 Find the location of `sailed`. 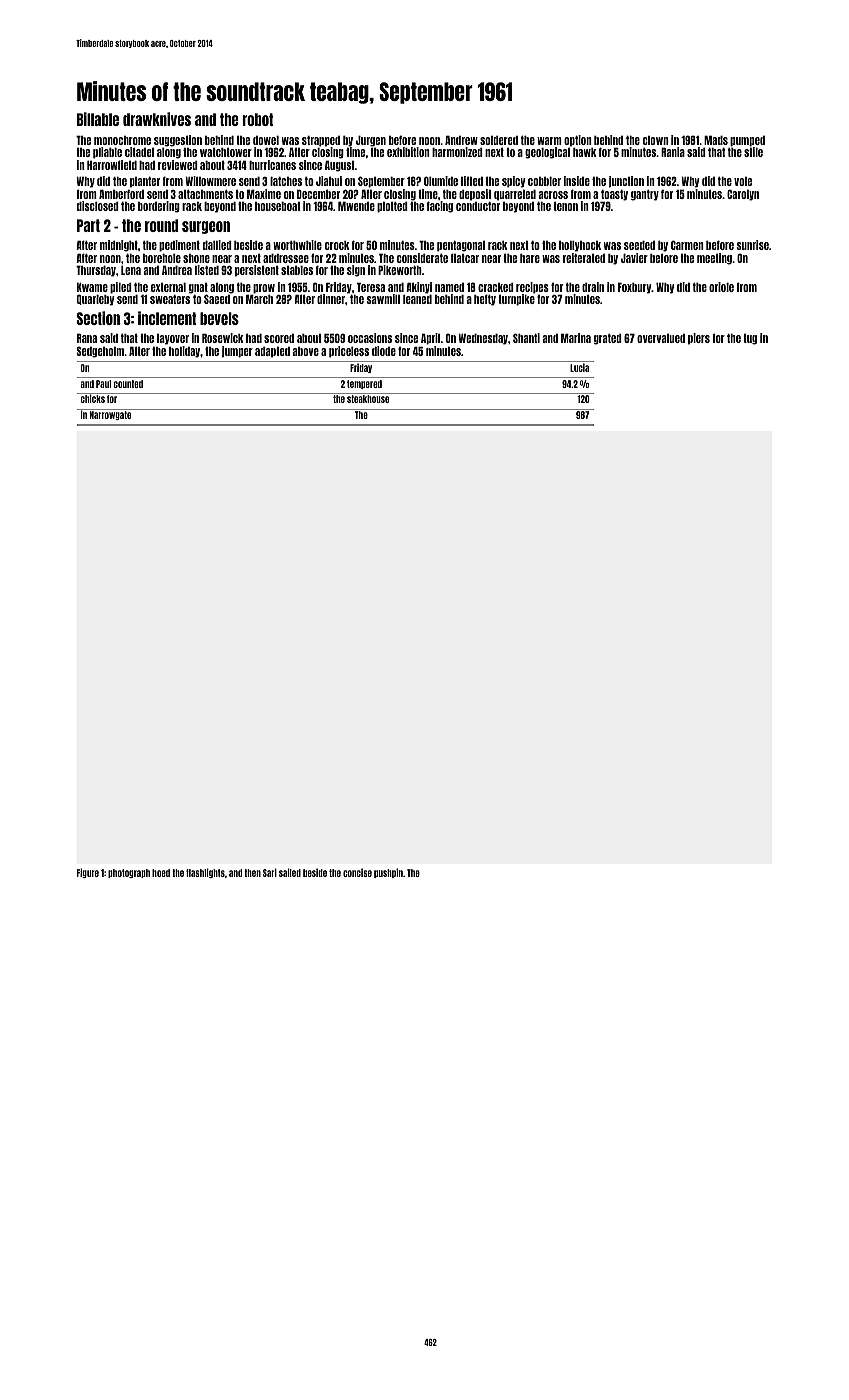

sailed is located at coordinates (290, 872).
